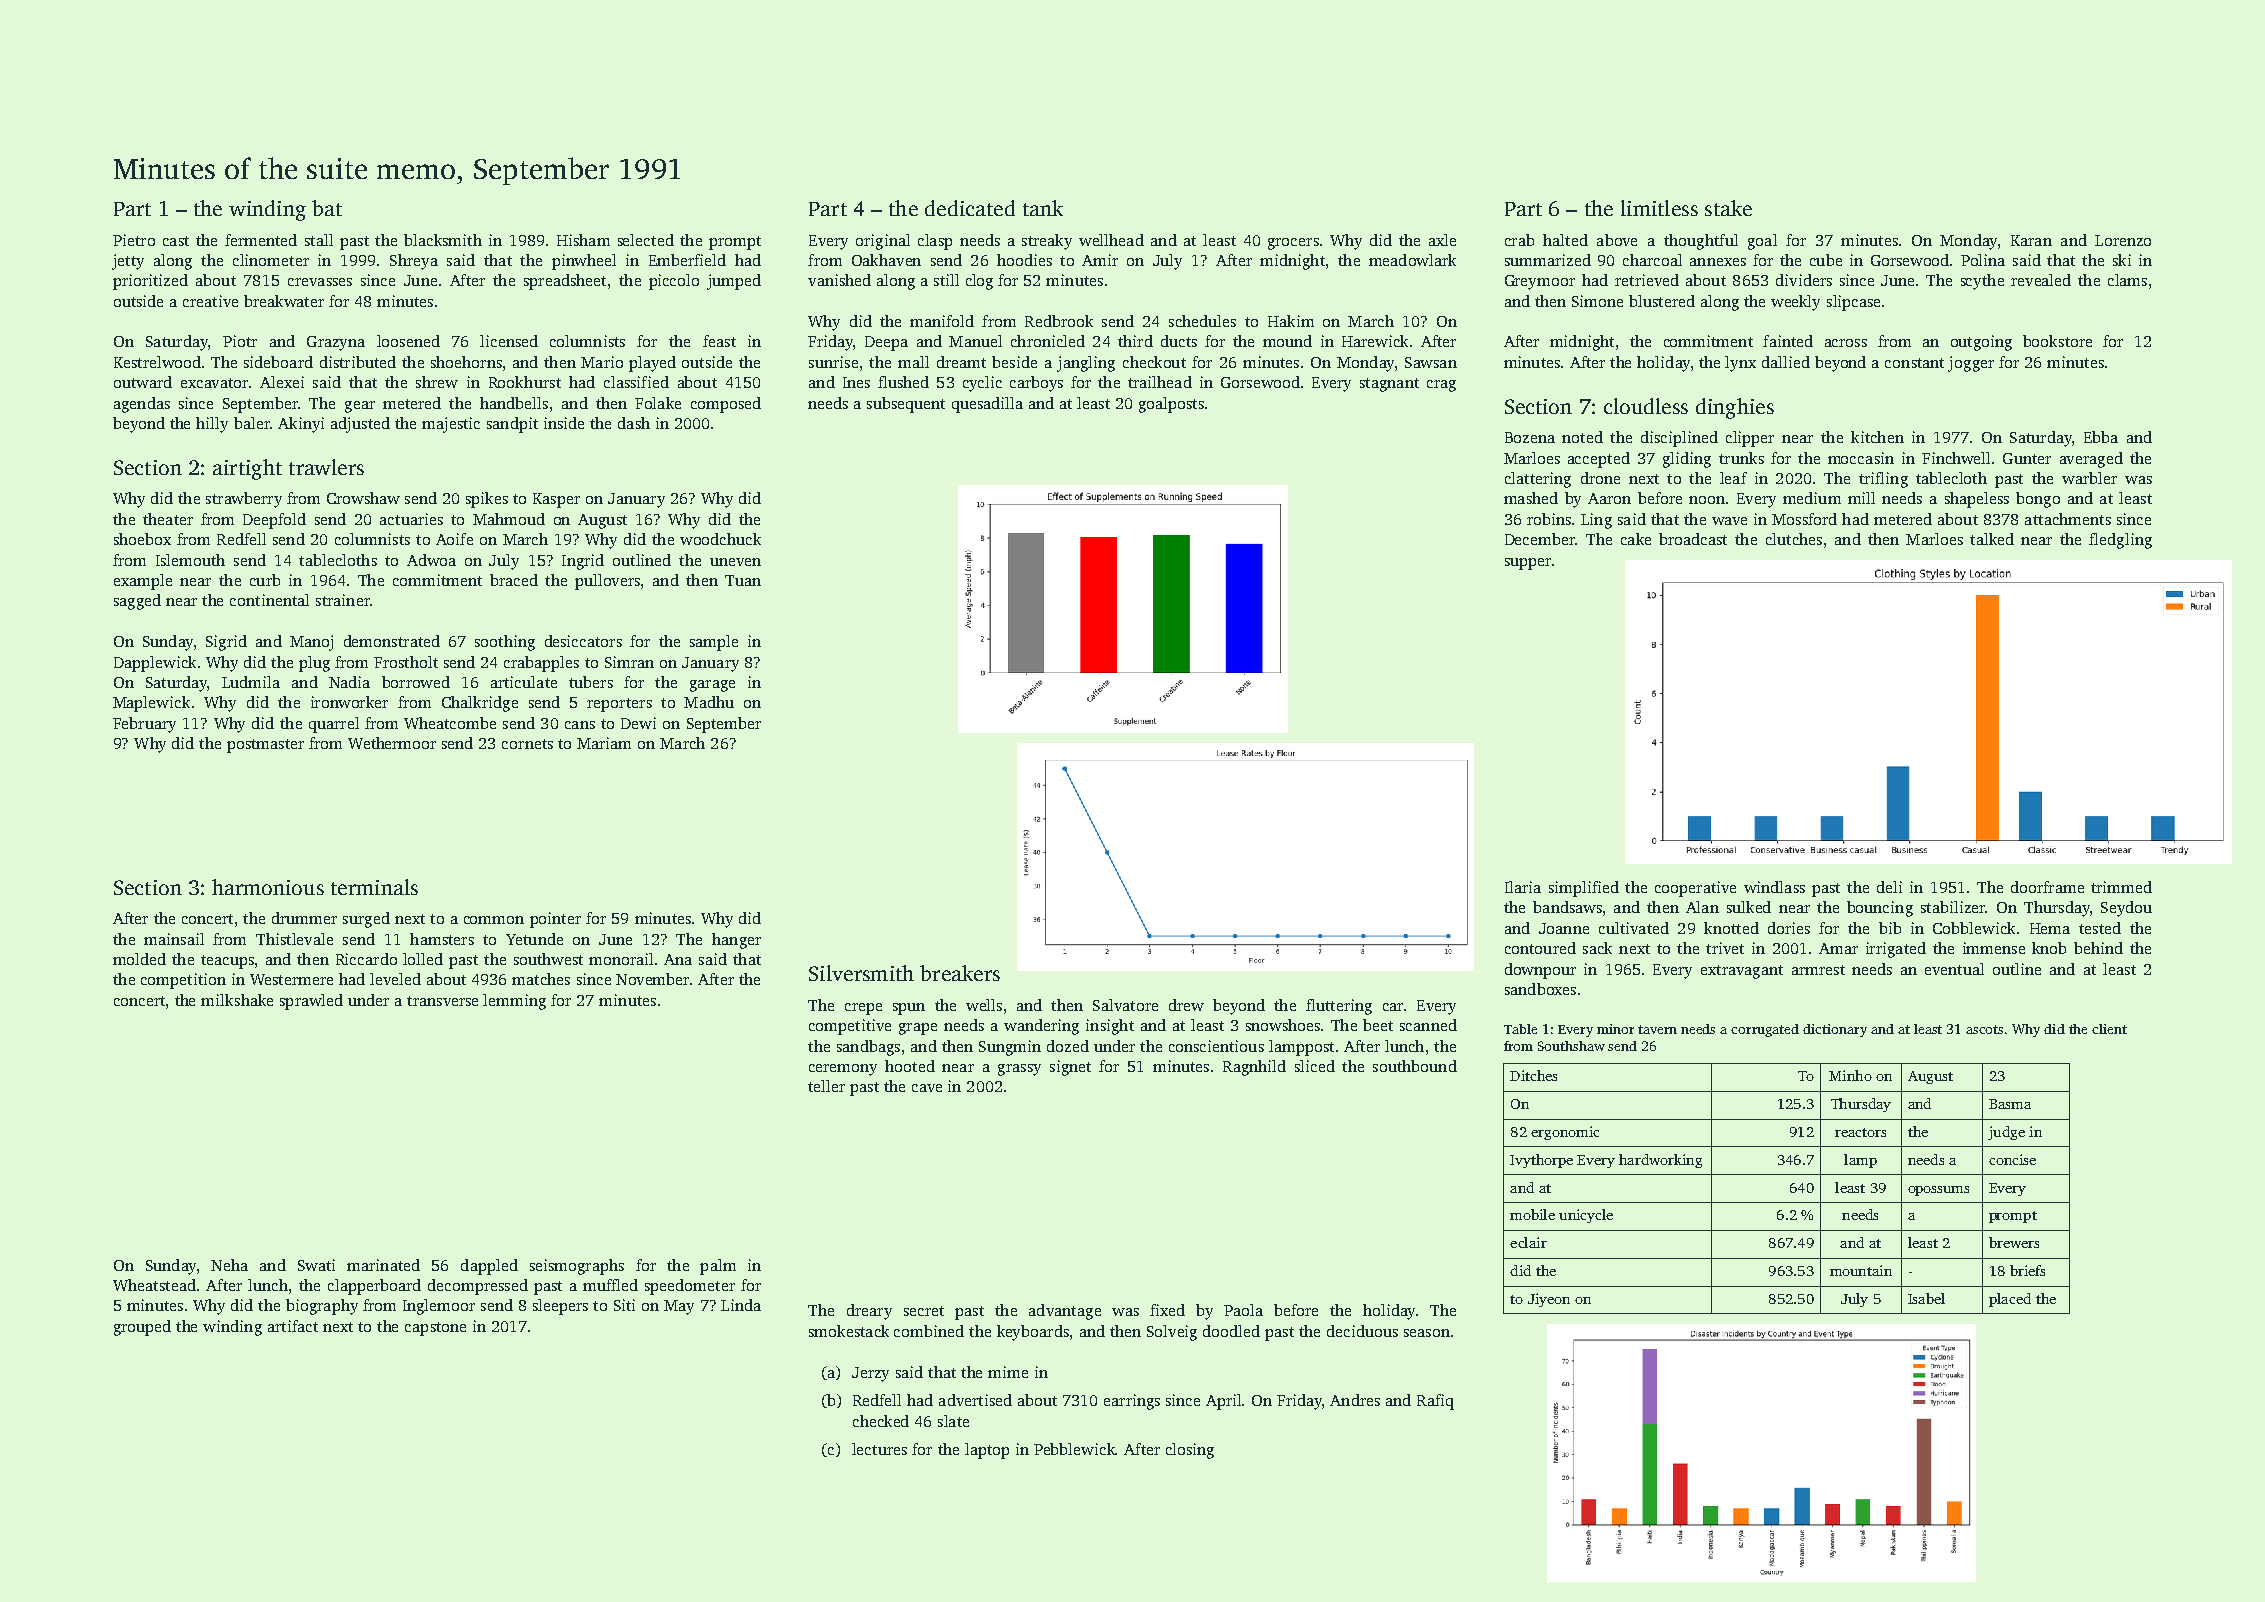  Describe the element at coordinates (624, 1305) in the page. I see `Siti` at that location.
